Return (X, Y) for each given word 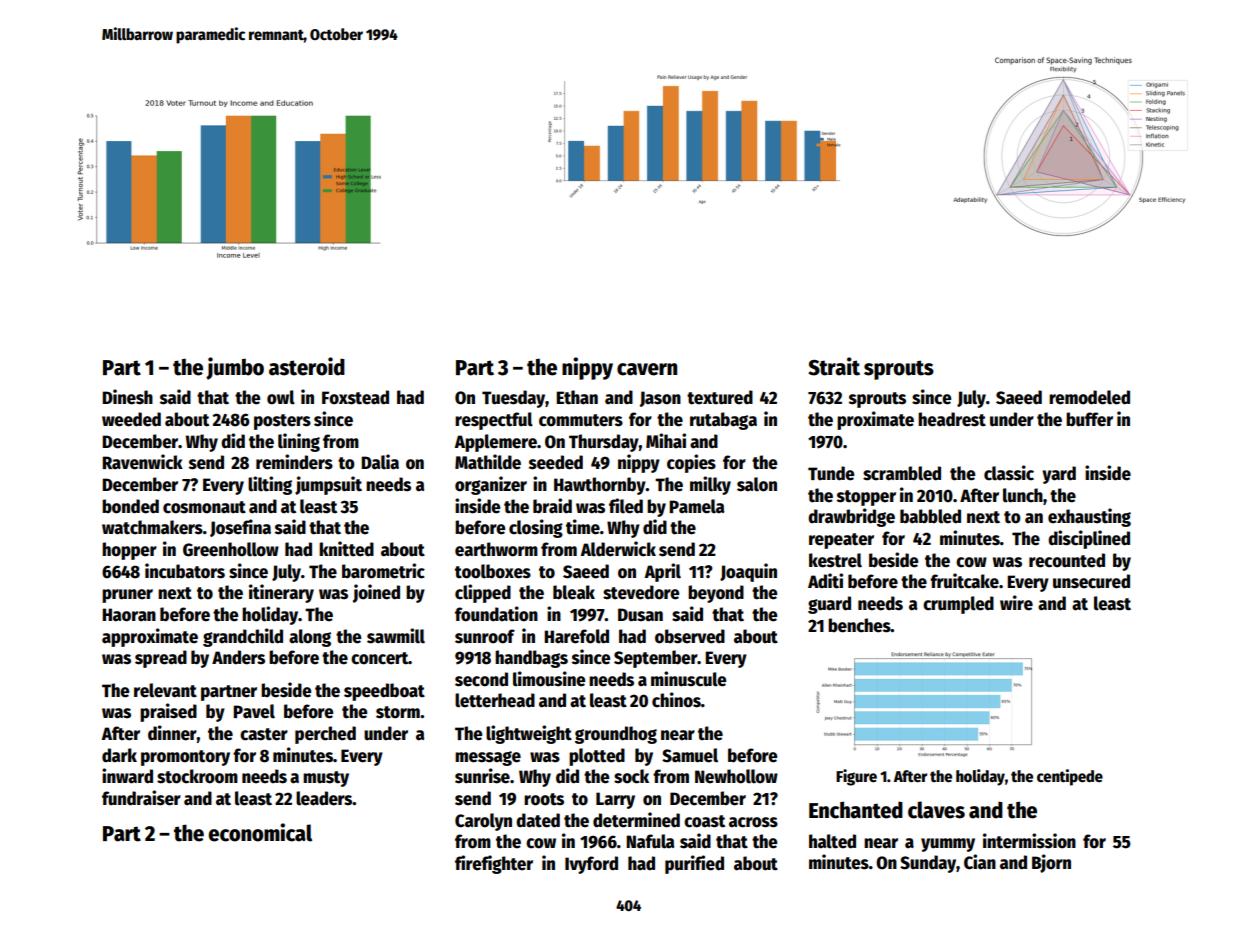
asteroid (307, 366)
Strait (834, 366)
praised (168, 712)
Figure (856, 777)
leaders (324, 798)
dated (538, 820)
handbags (531, 659)
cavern (647, 369)
